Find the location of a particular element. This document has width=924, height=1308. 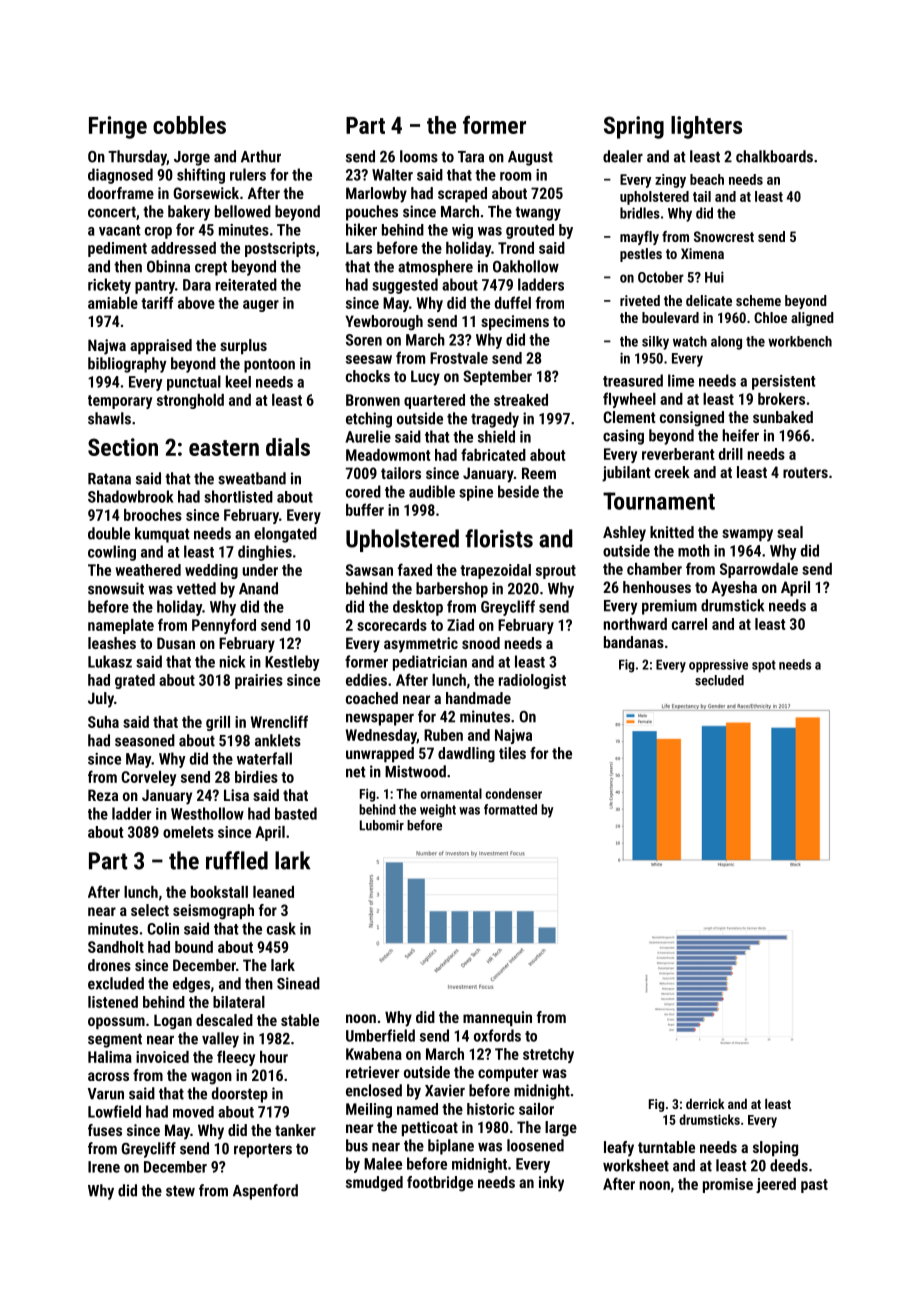

spine is located at coordinates (476, 493).
